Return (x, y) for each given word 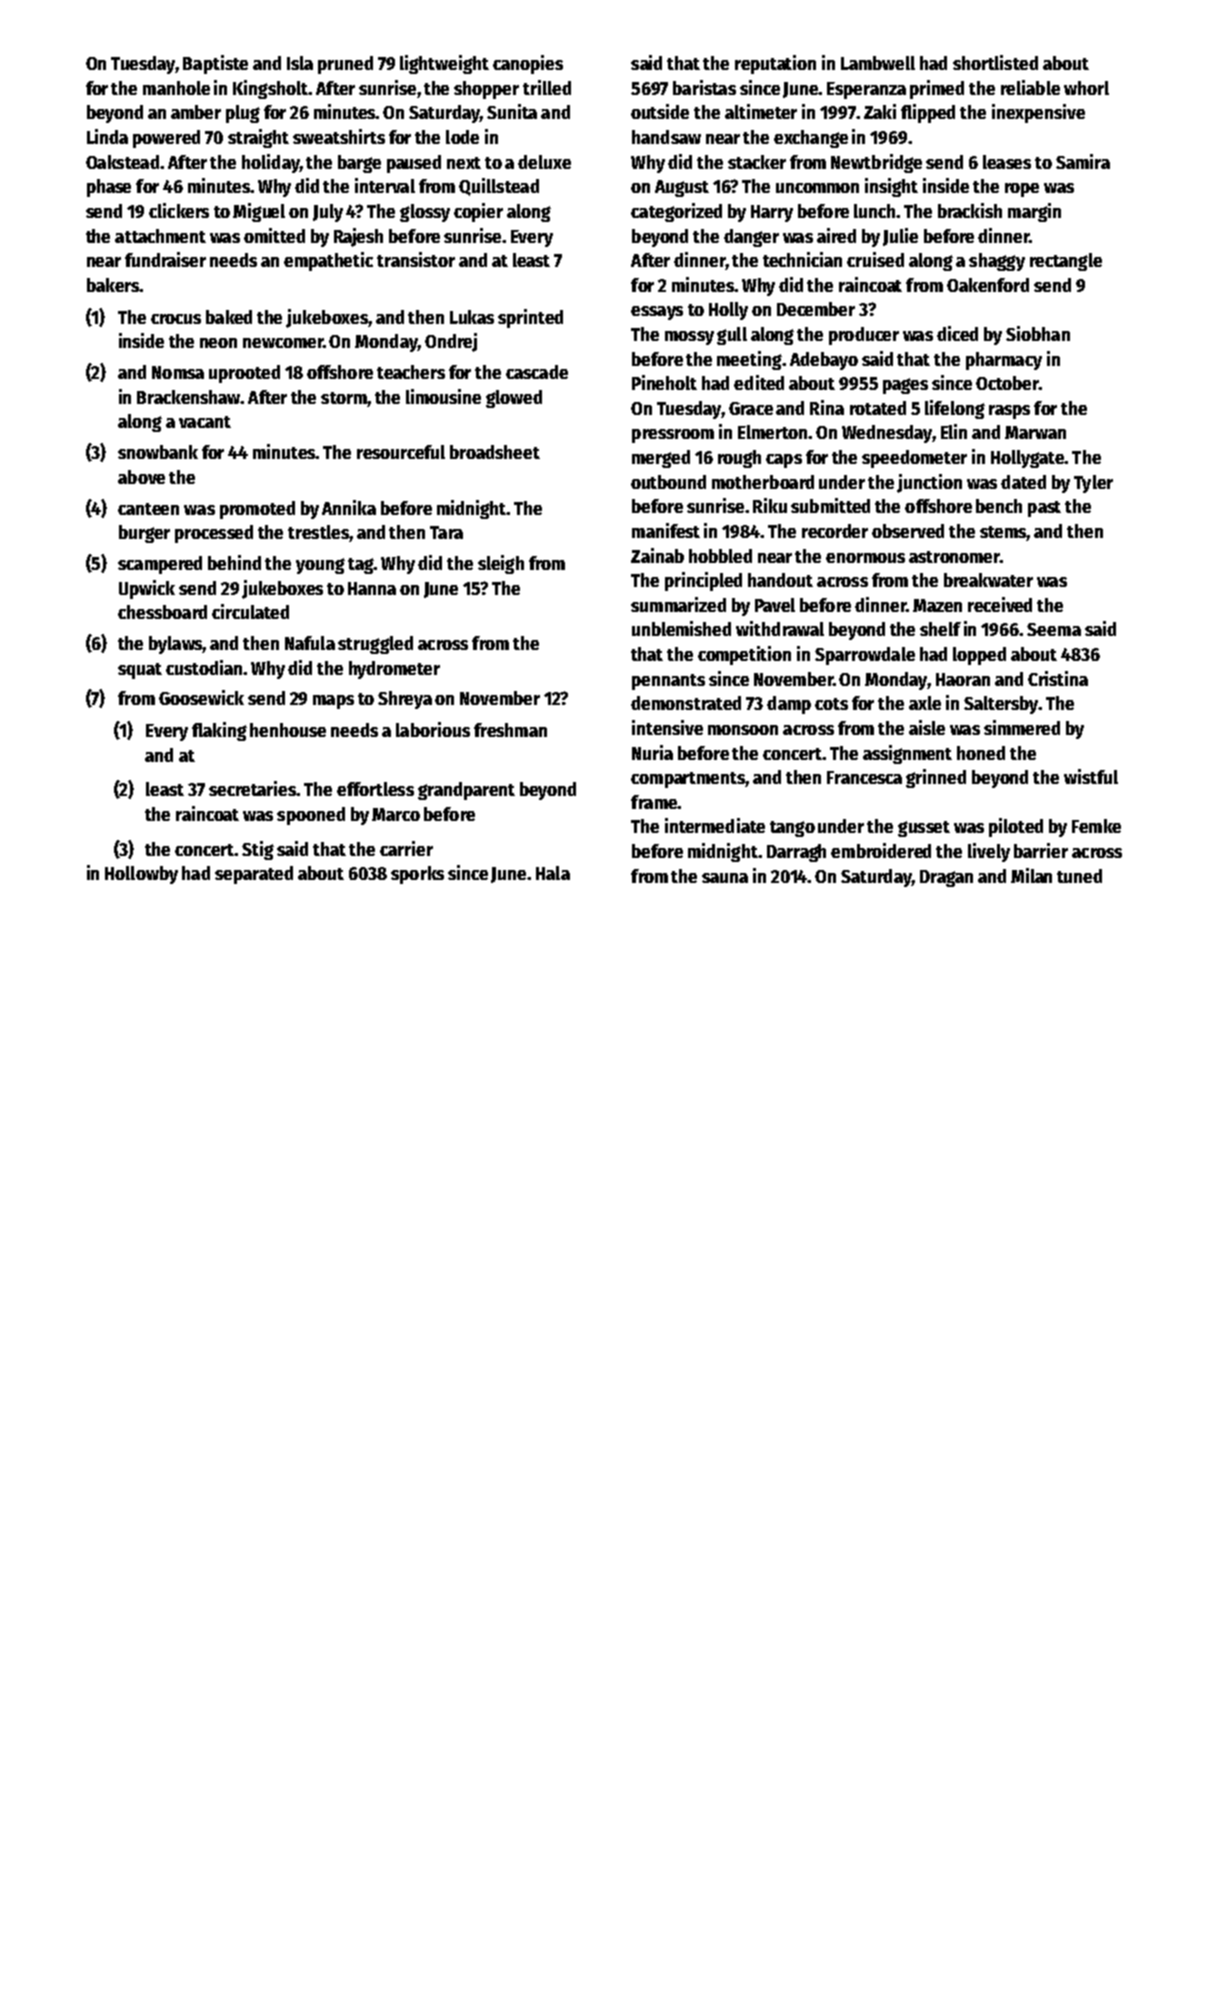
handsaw (666, 137)
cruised (875, 259)
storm (344, 398)
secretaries (253, 788)
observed (908, 531)
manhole (176, 88)
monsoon (743, 730)
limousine (443, 396)
